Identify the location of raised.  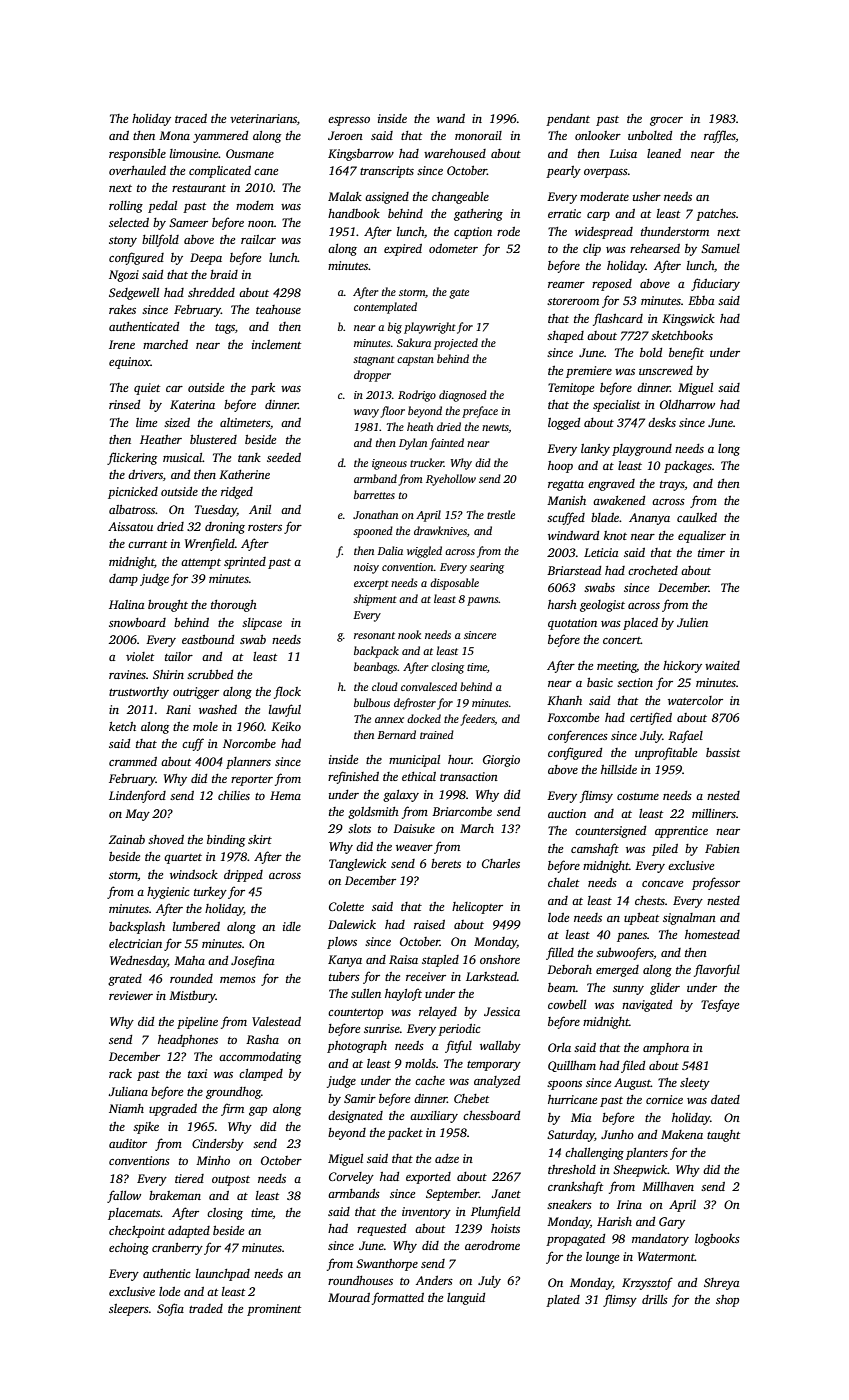
(429, 924).
